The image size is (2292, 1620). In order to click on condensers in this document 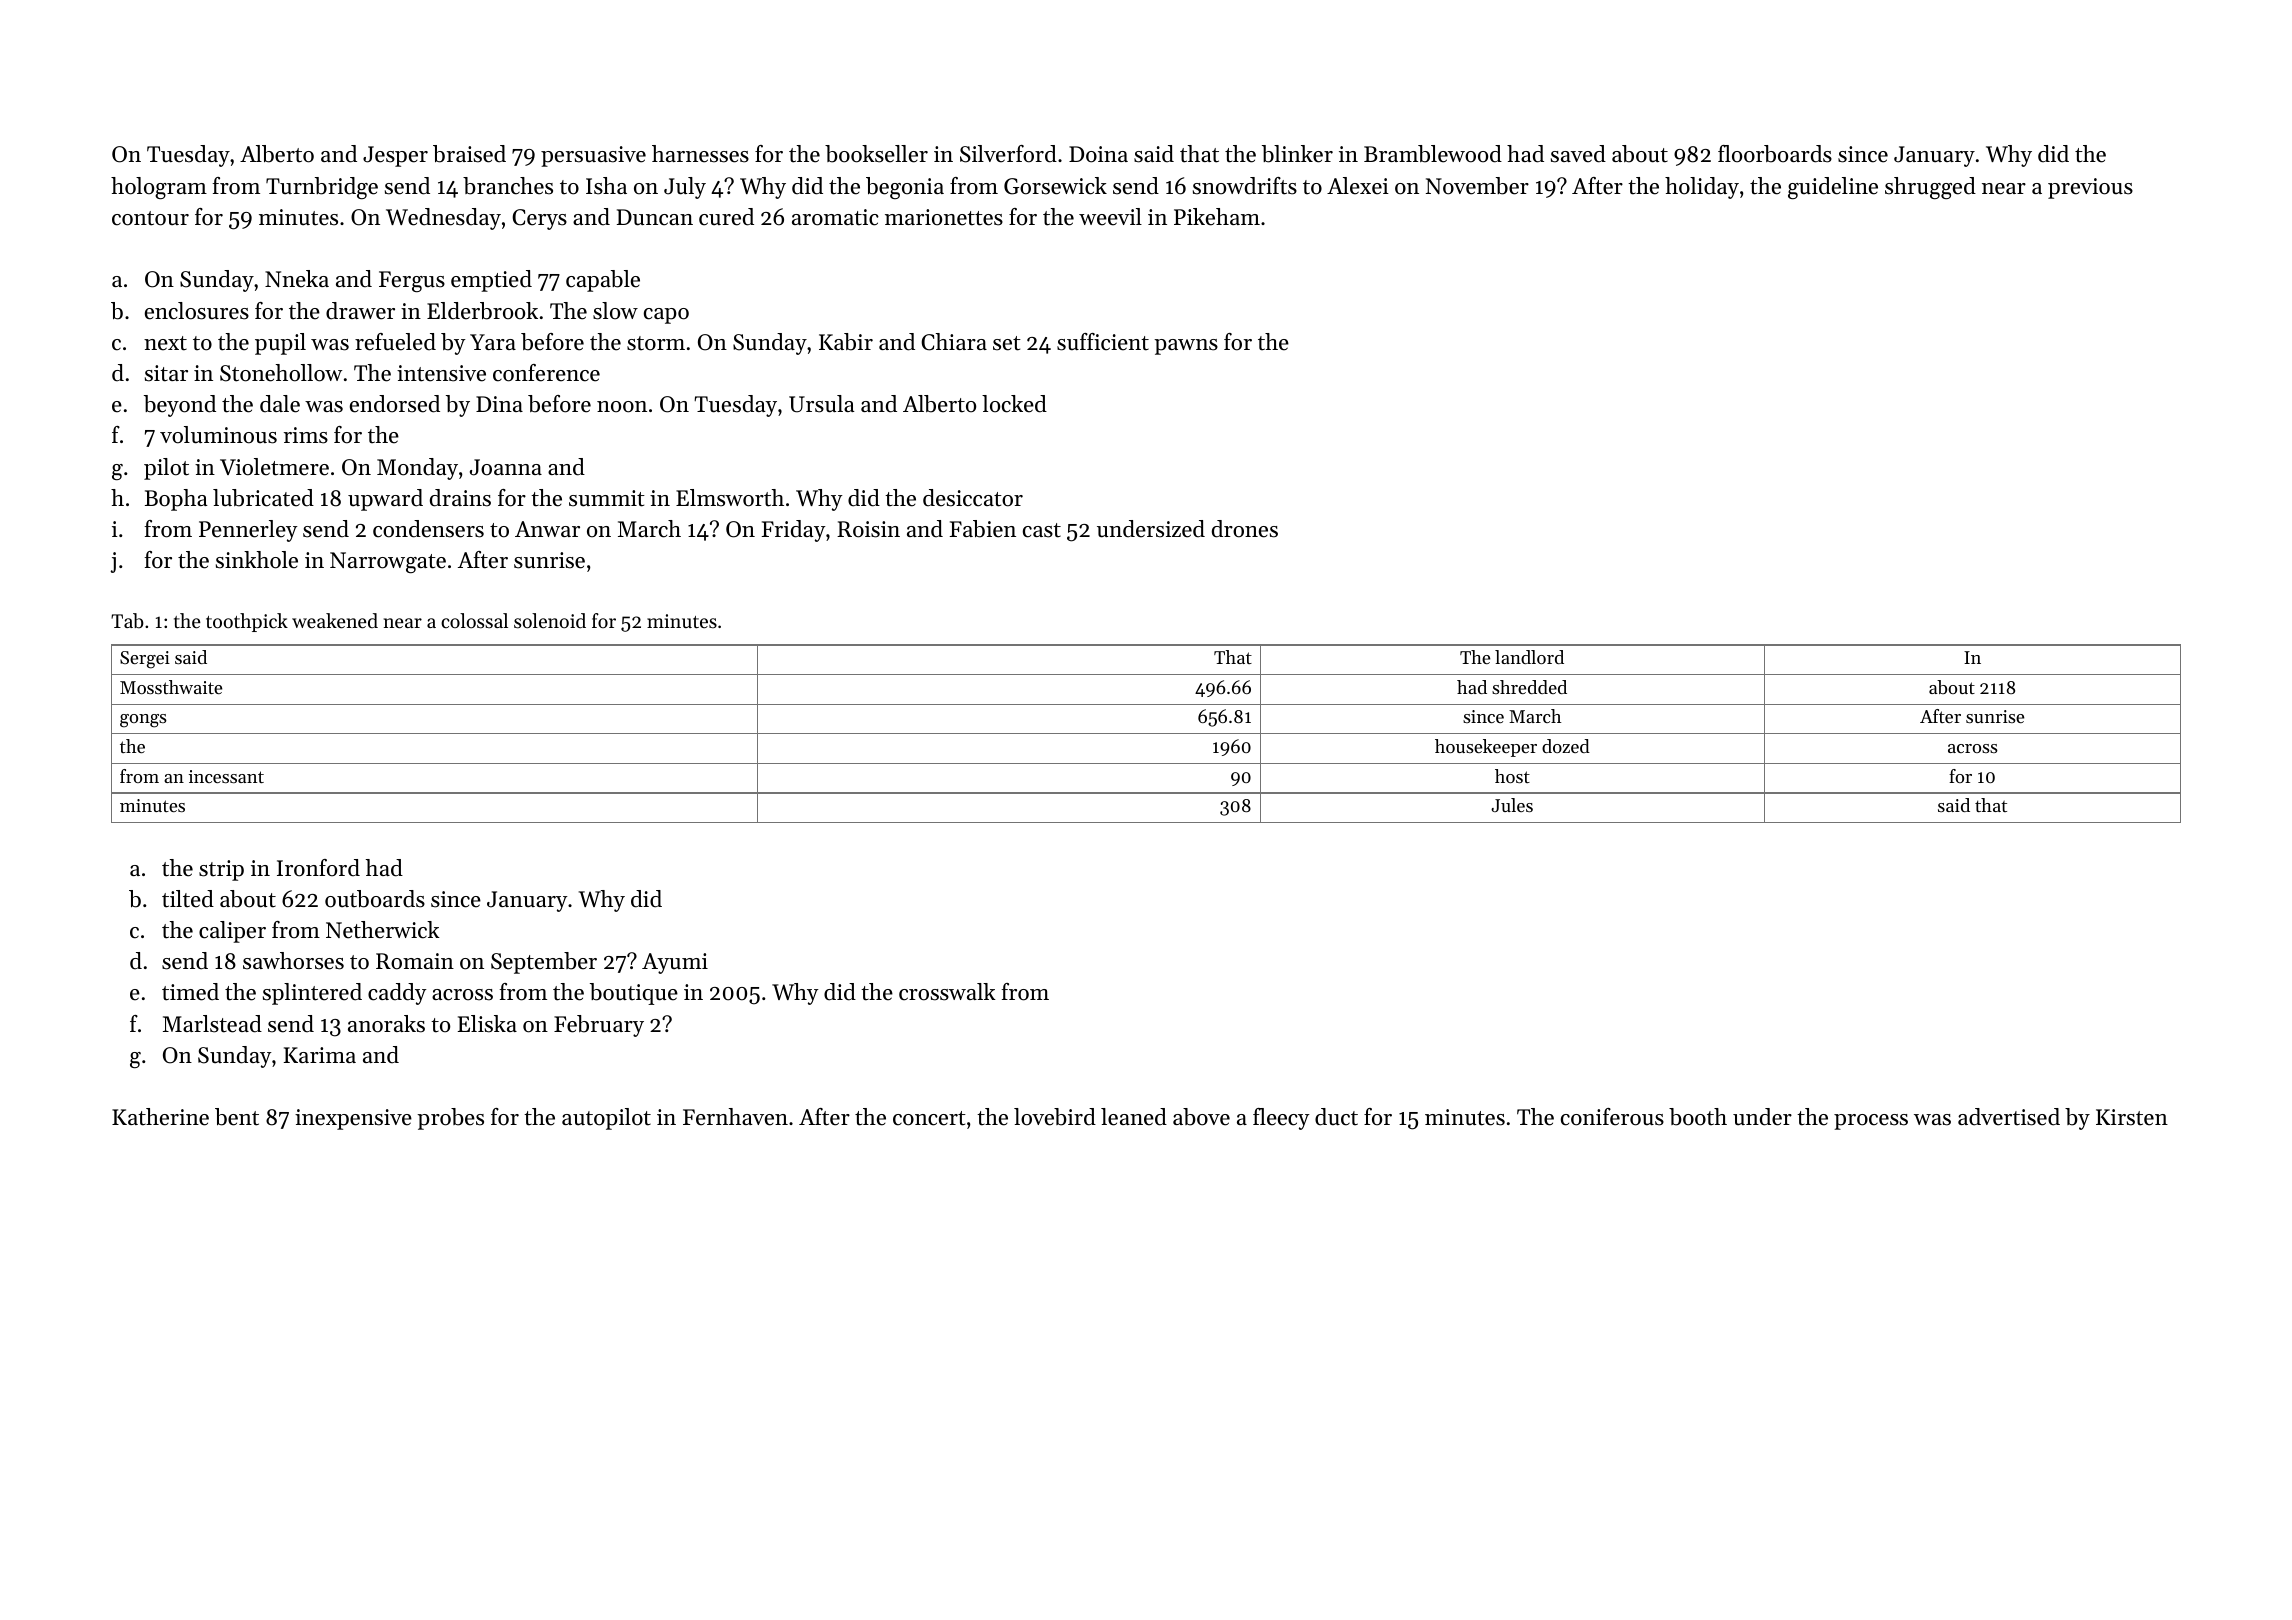, I will do `click(428, 529)`.
